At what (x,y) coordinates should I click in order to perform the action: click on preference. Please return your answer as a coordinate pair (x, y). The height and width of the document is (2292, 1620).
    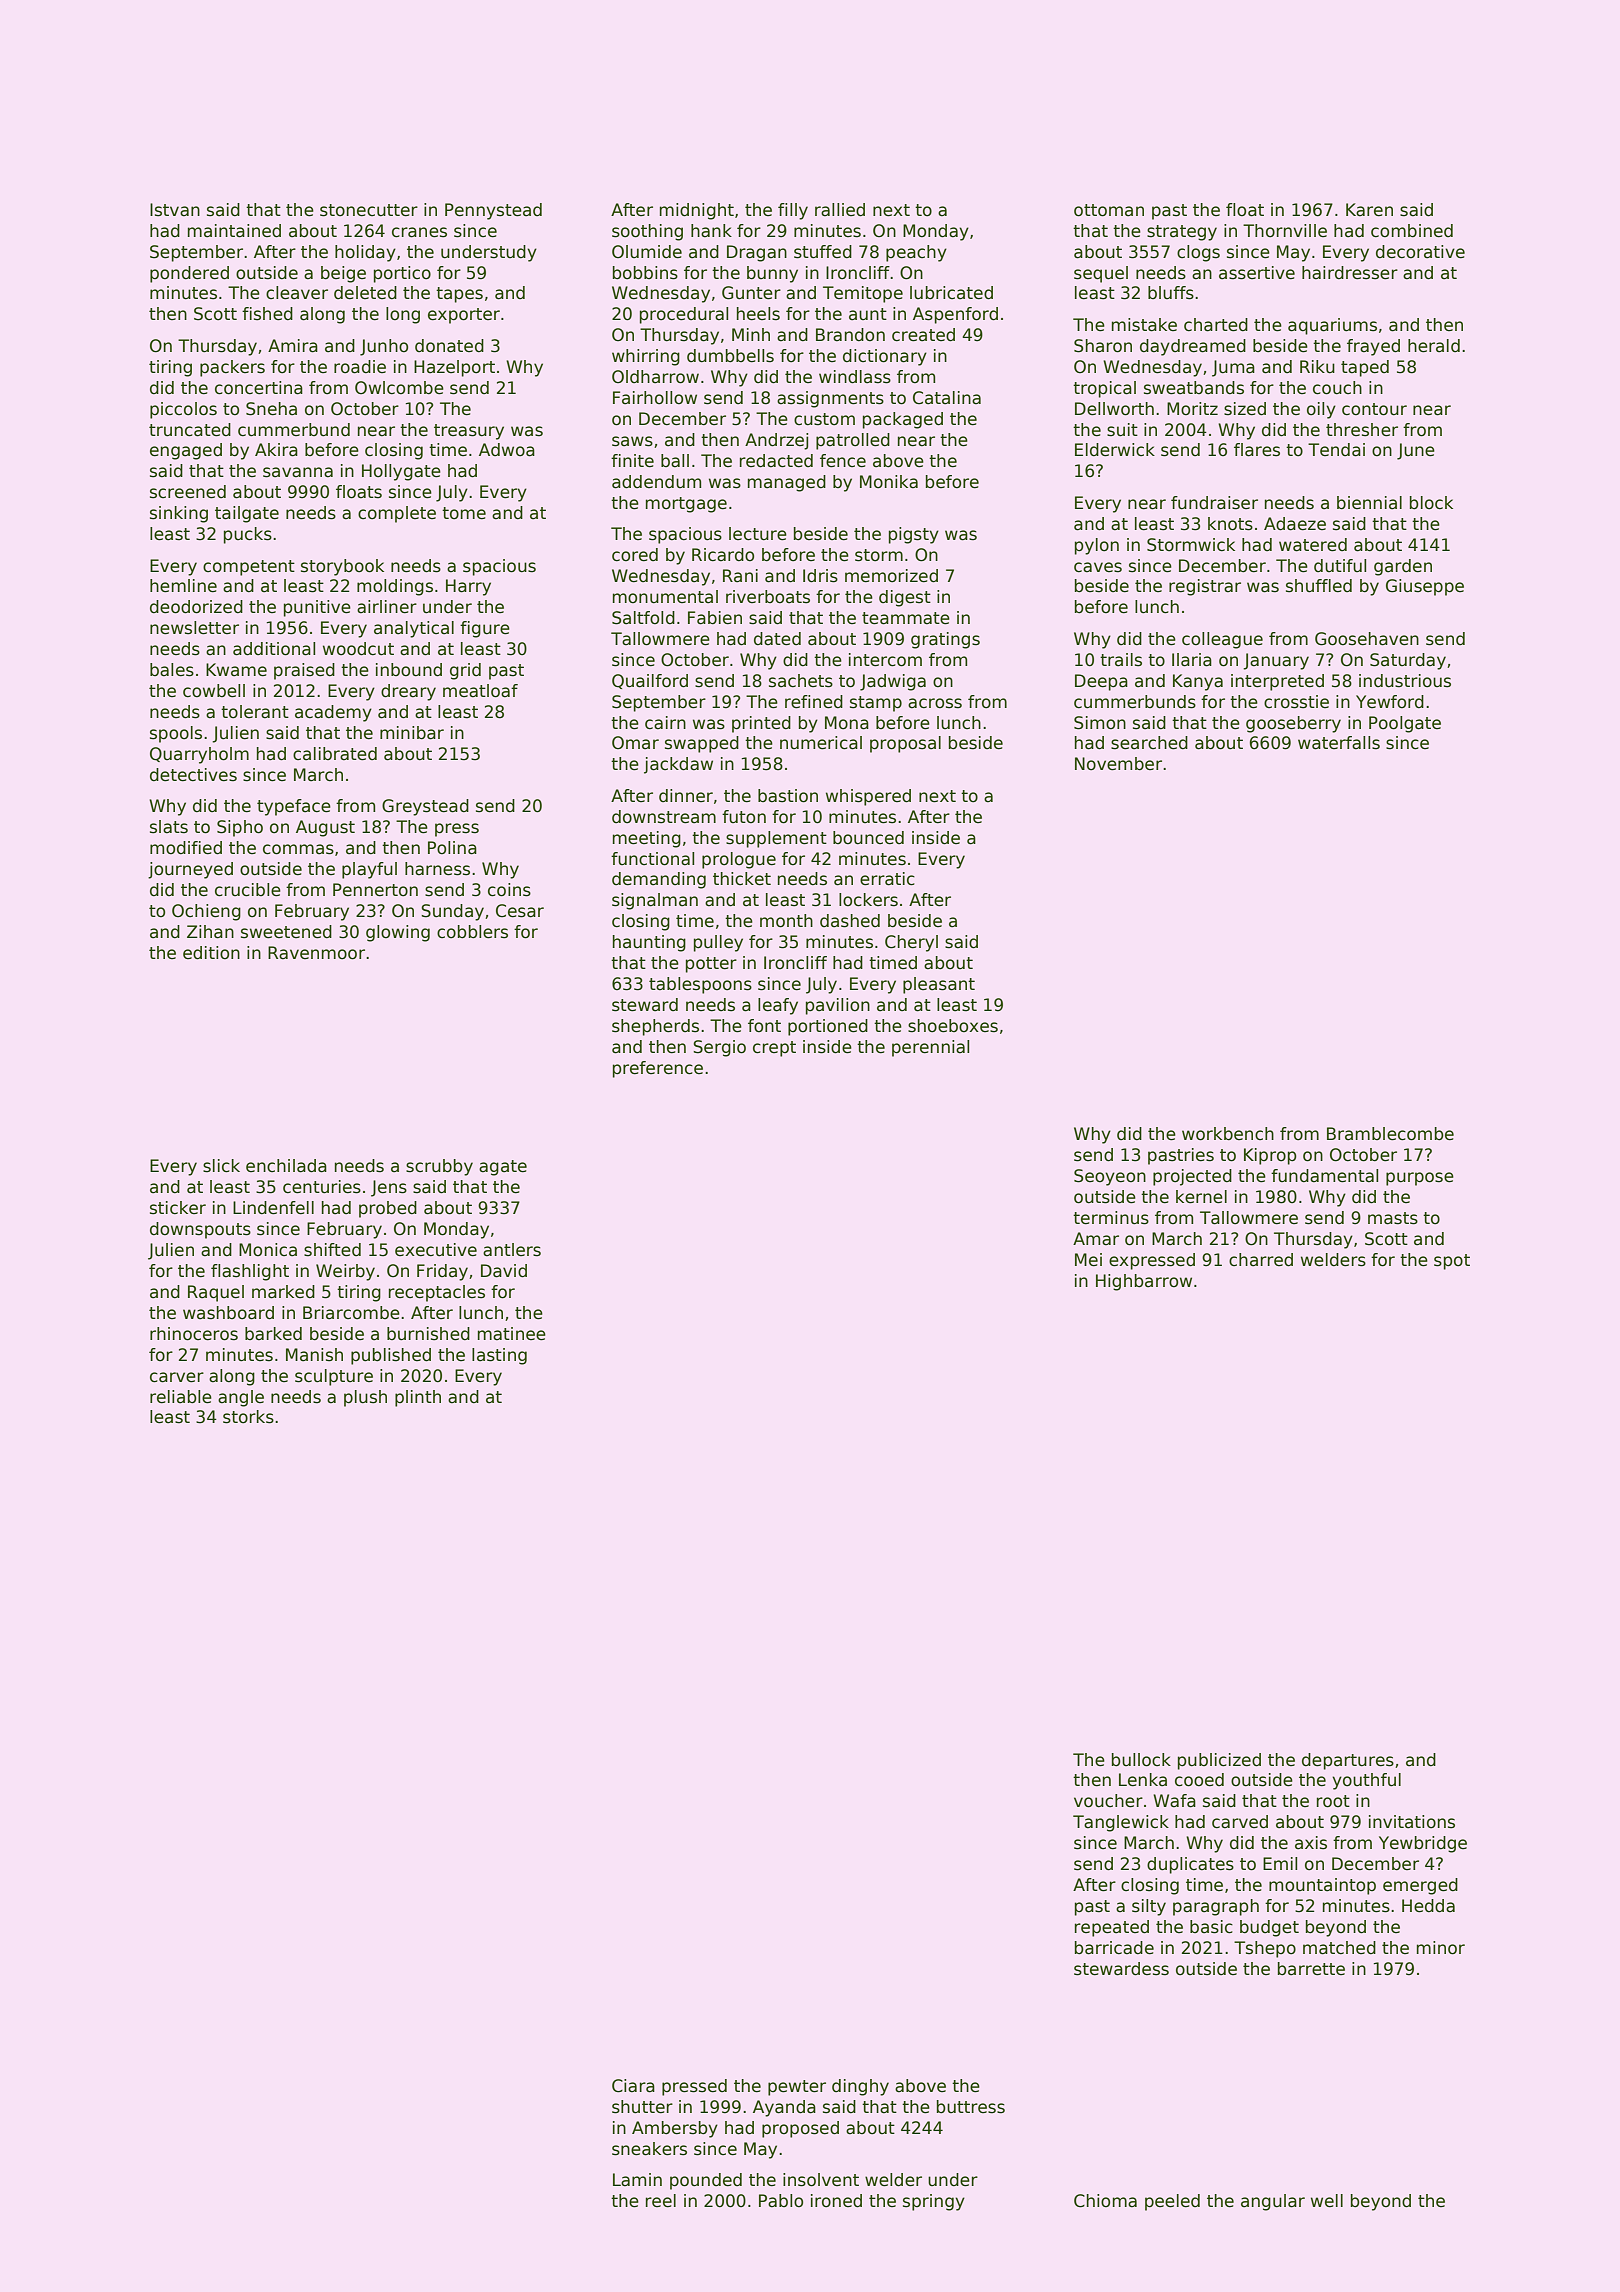
    Looking at the image, I should click on (658, 1069).
